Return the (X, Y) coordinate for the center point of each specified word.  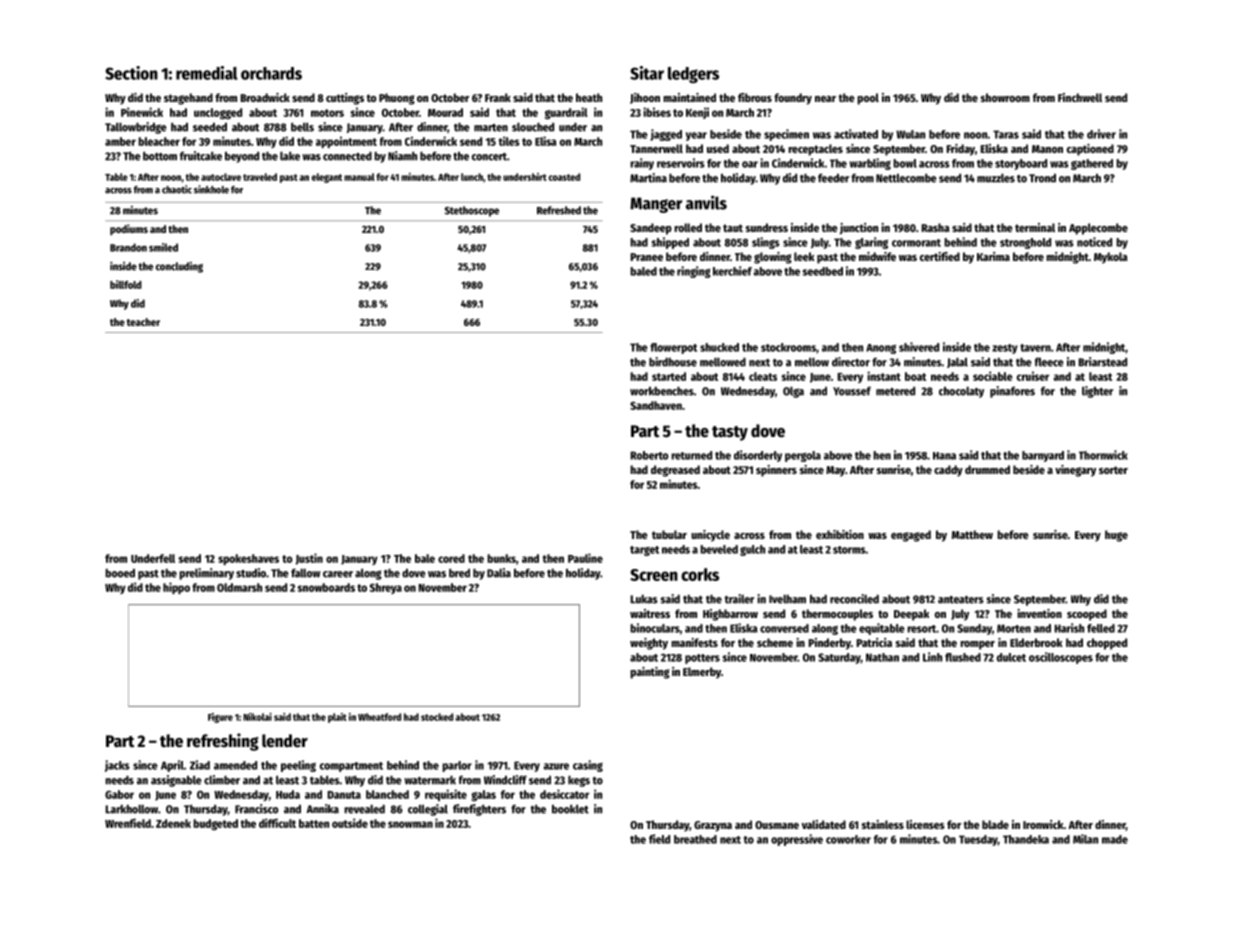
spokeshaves (248, 559)
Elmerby (702, 673)
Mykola (1111, 258)
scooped (1087, 615)
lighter (1097, 392)
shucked (719, 347)
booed (120, 573)
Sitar (647, 73)
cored (451, 558)
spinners (776, 471)
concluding (179, 267)
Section (131, 73)
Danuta (344, 795)
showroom (1005, 97)
